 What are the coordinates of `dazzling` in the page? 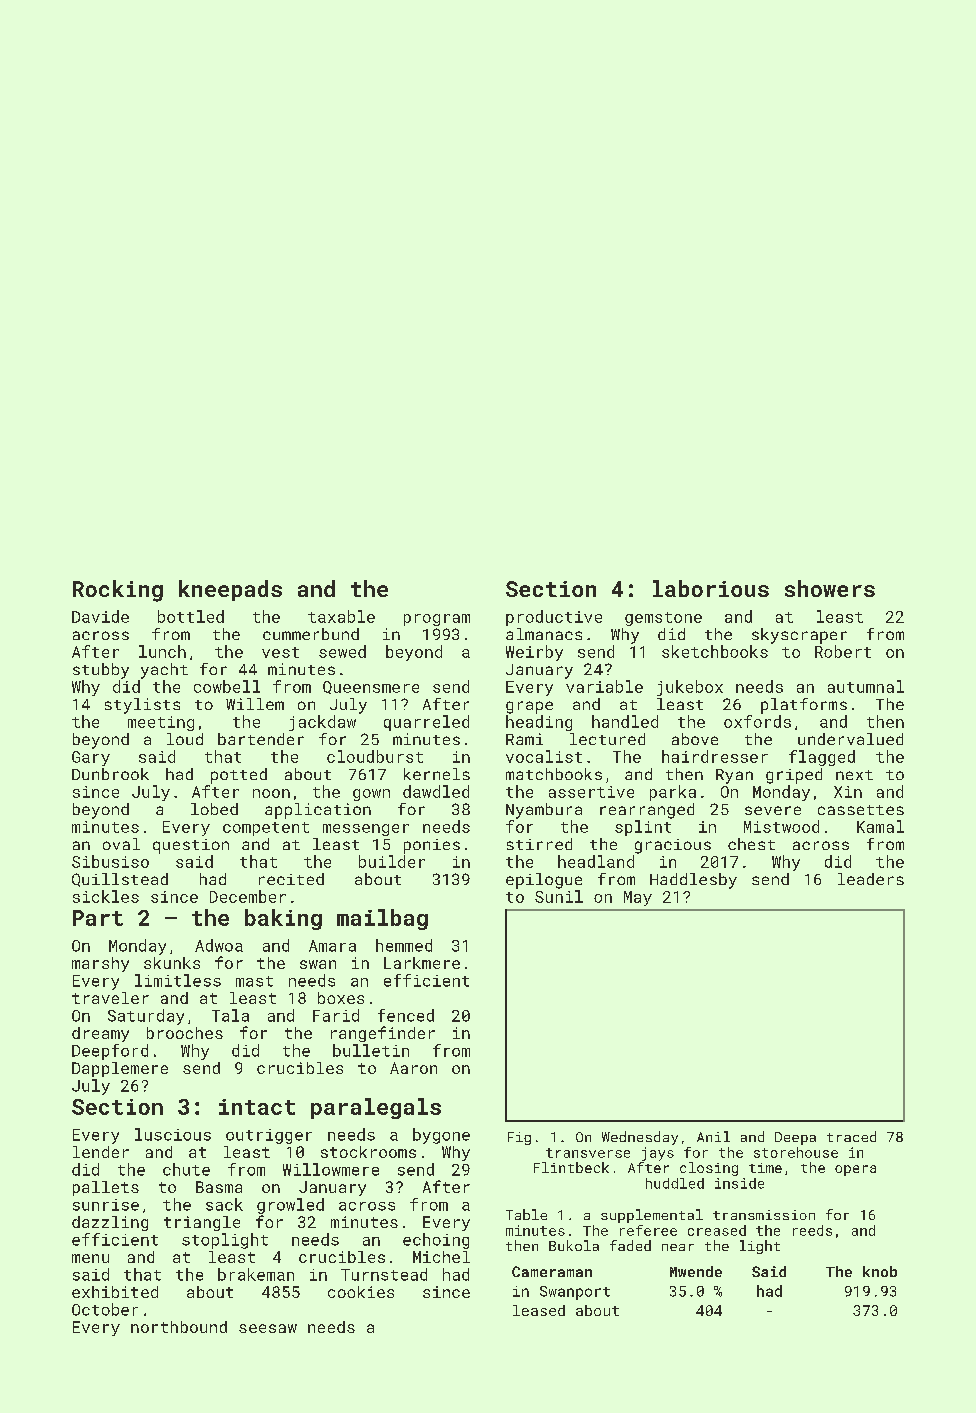 It's located at (110, 1223).
